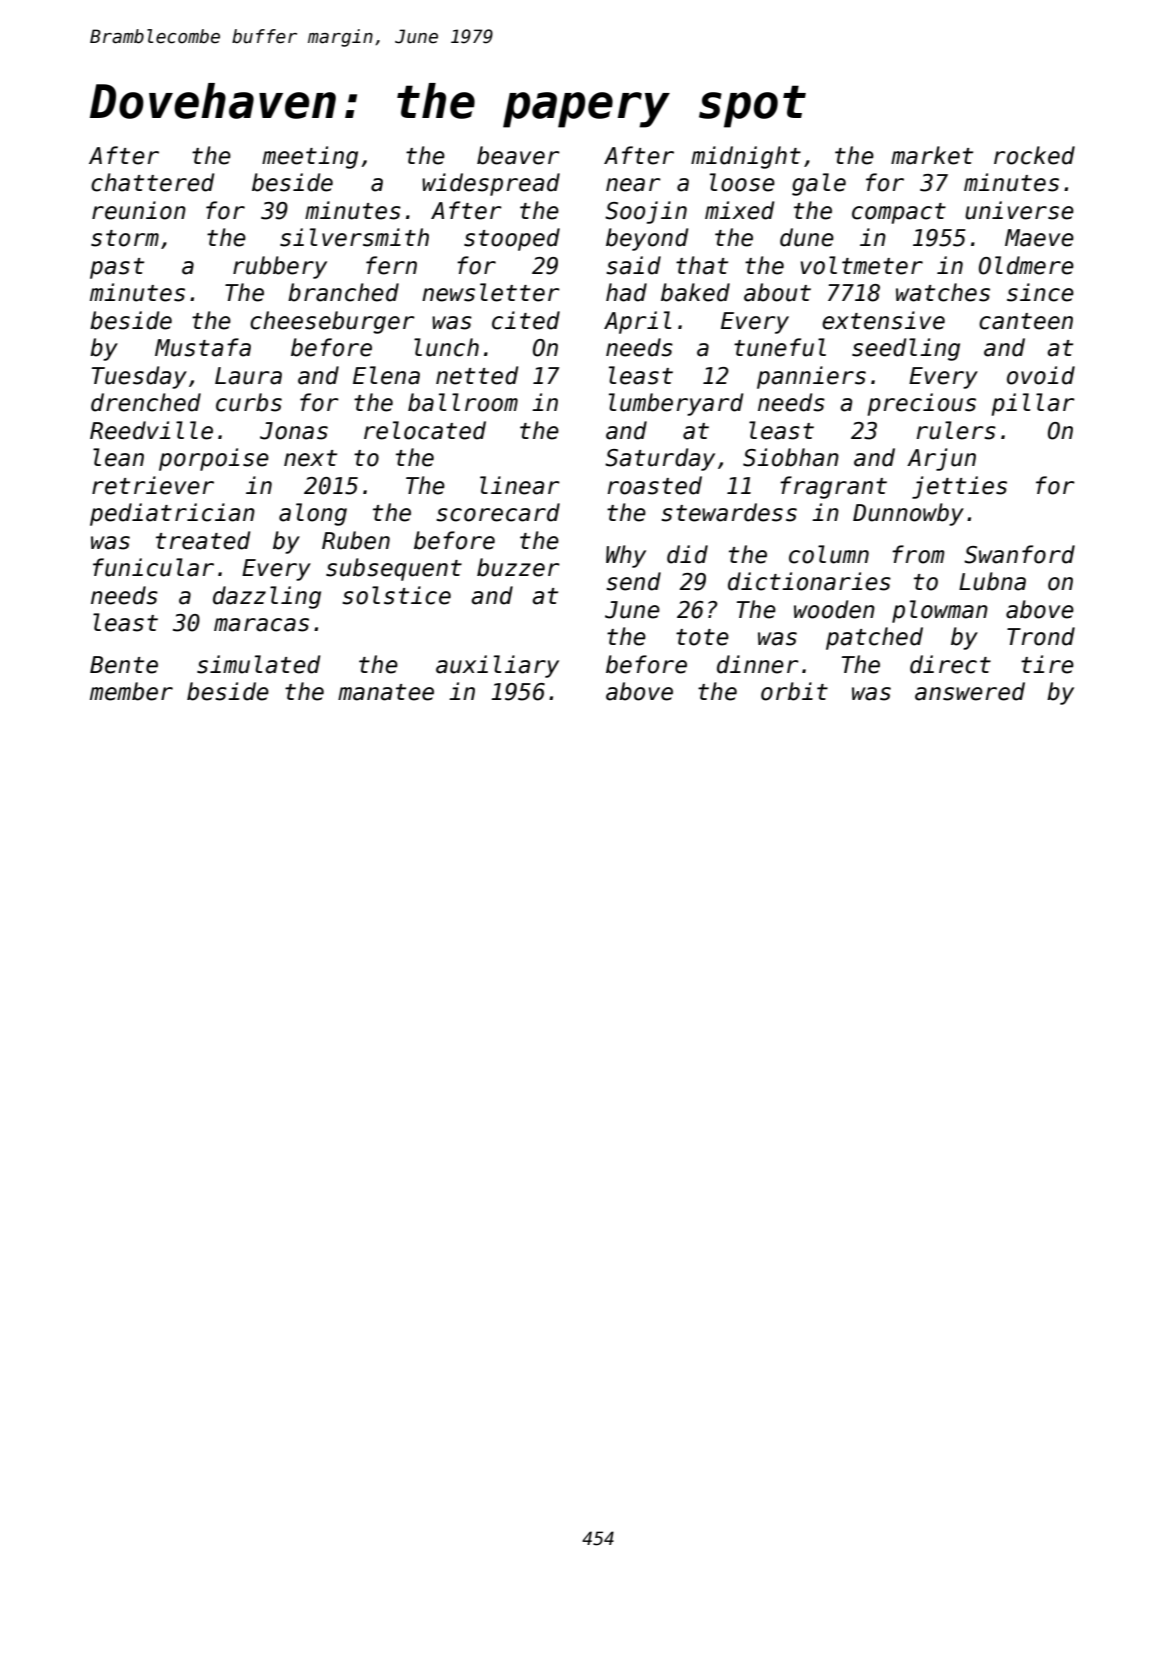 This screenshot has height=1654, width=1165. I want to click on orbit, so click(794, 691).
